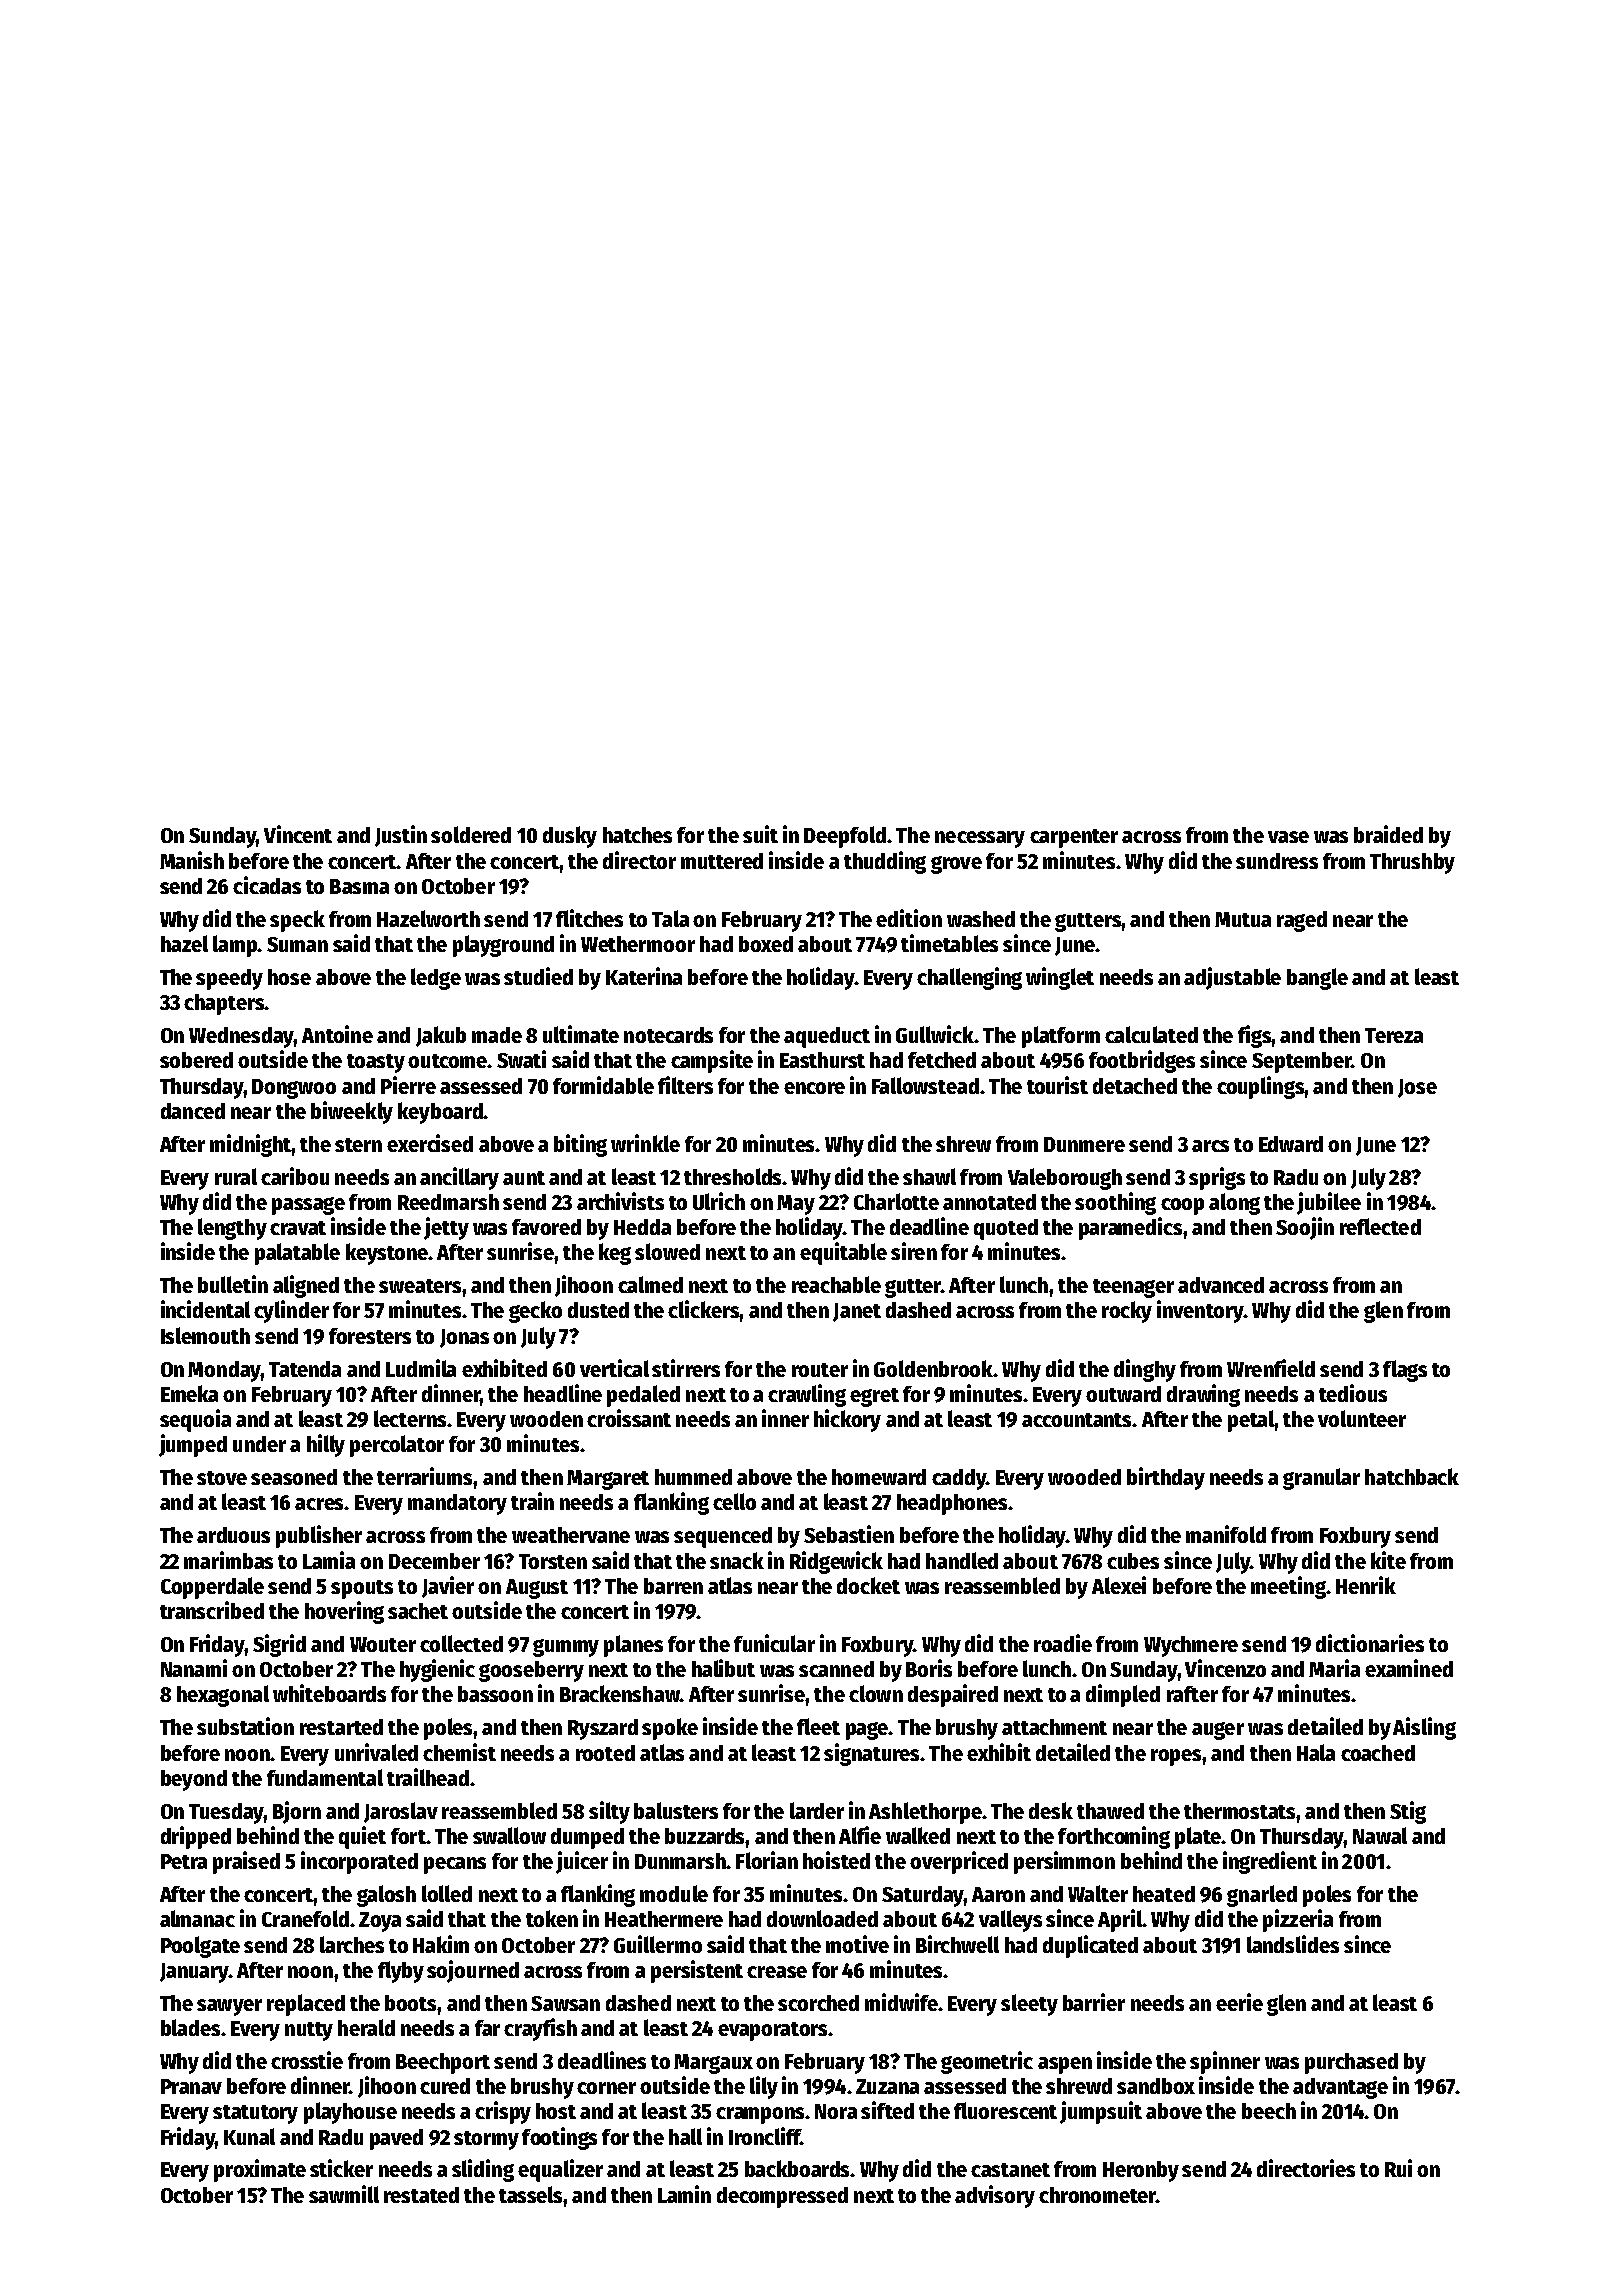  I want to click on persistent, so click(697, 1971).
